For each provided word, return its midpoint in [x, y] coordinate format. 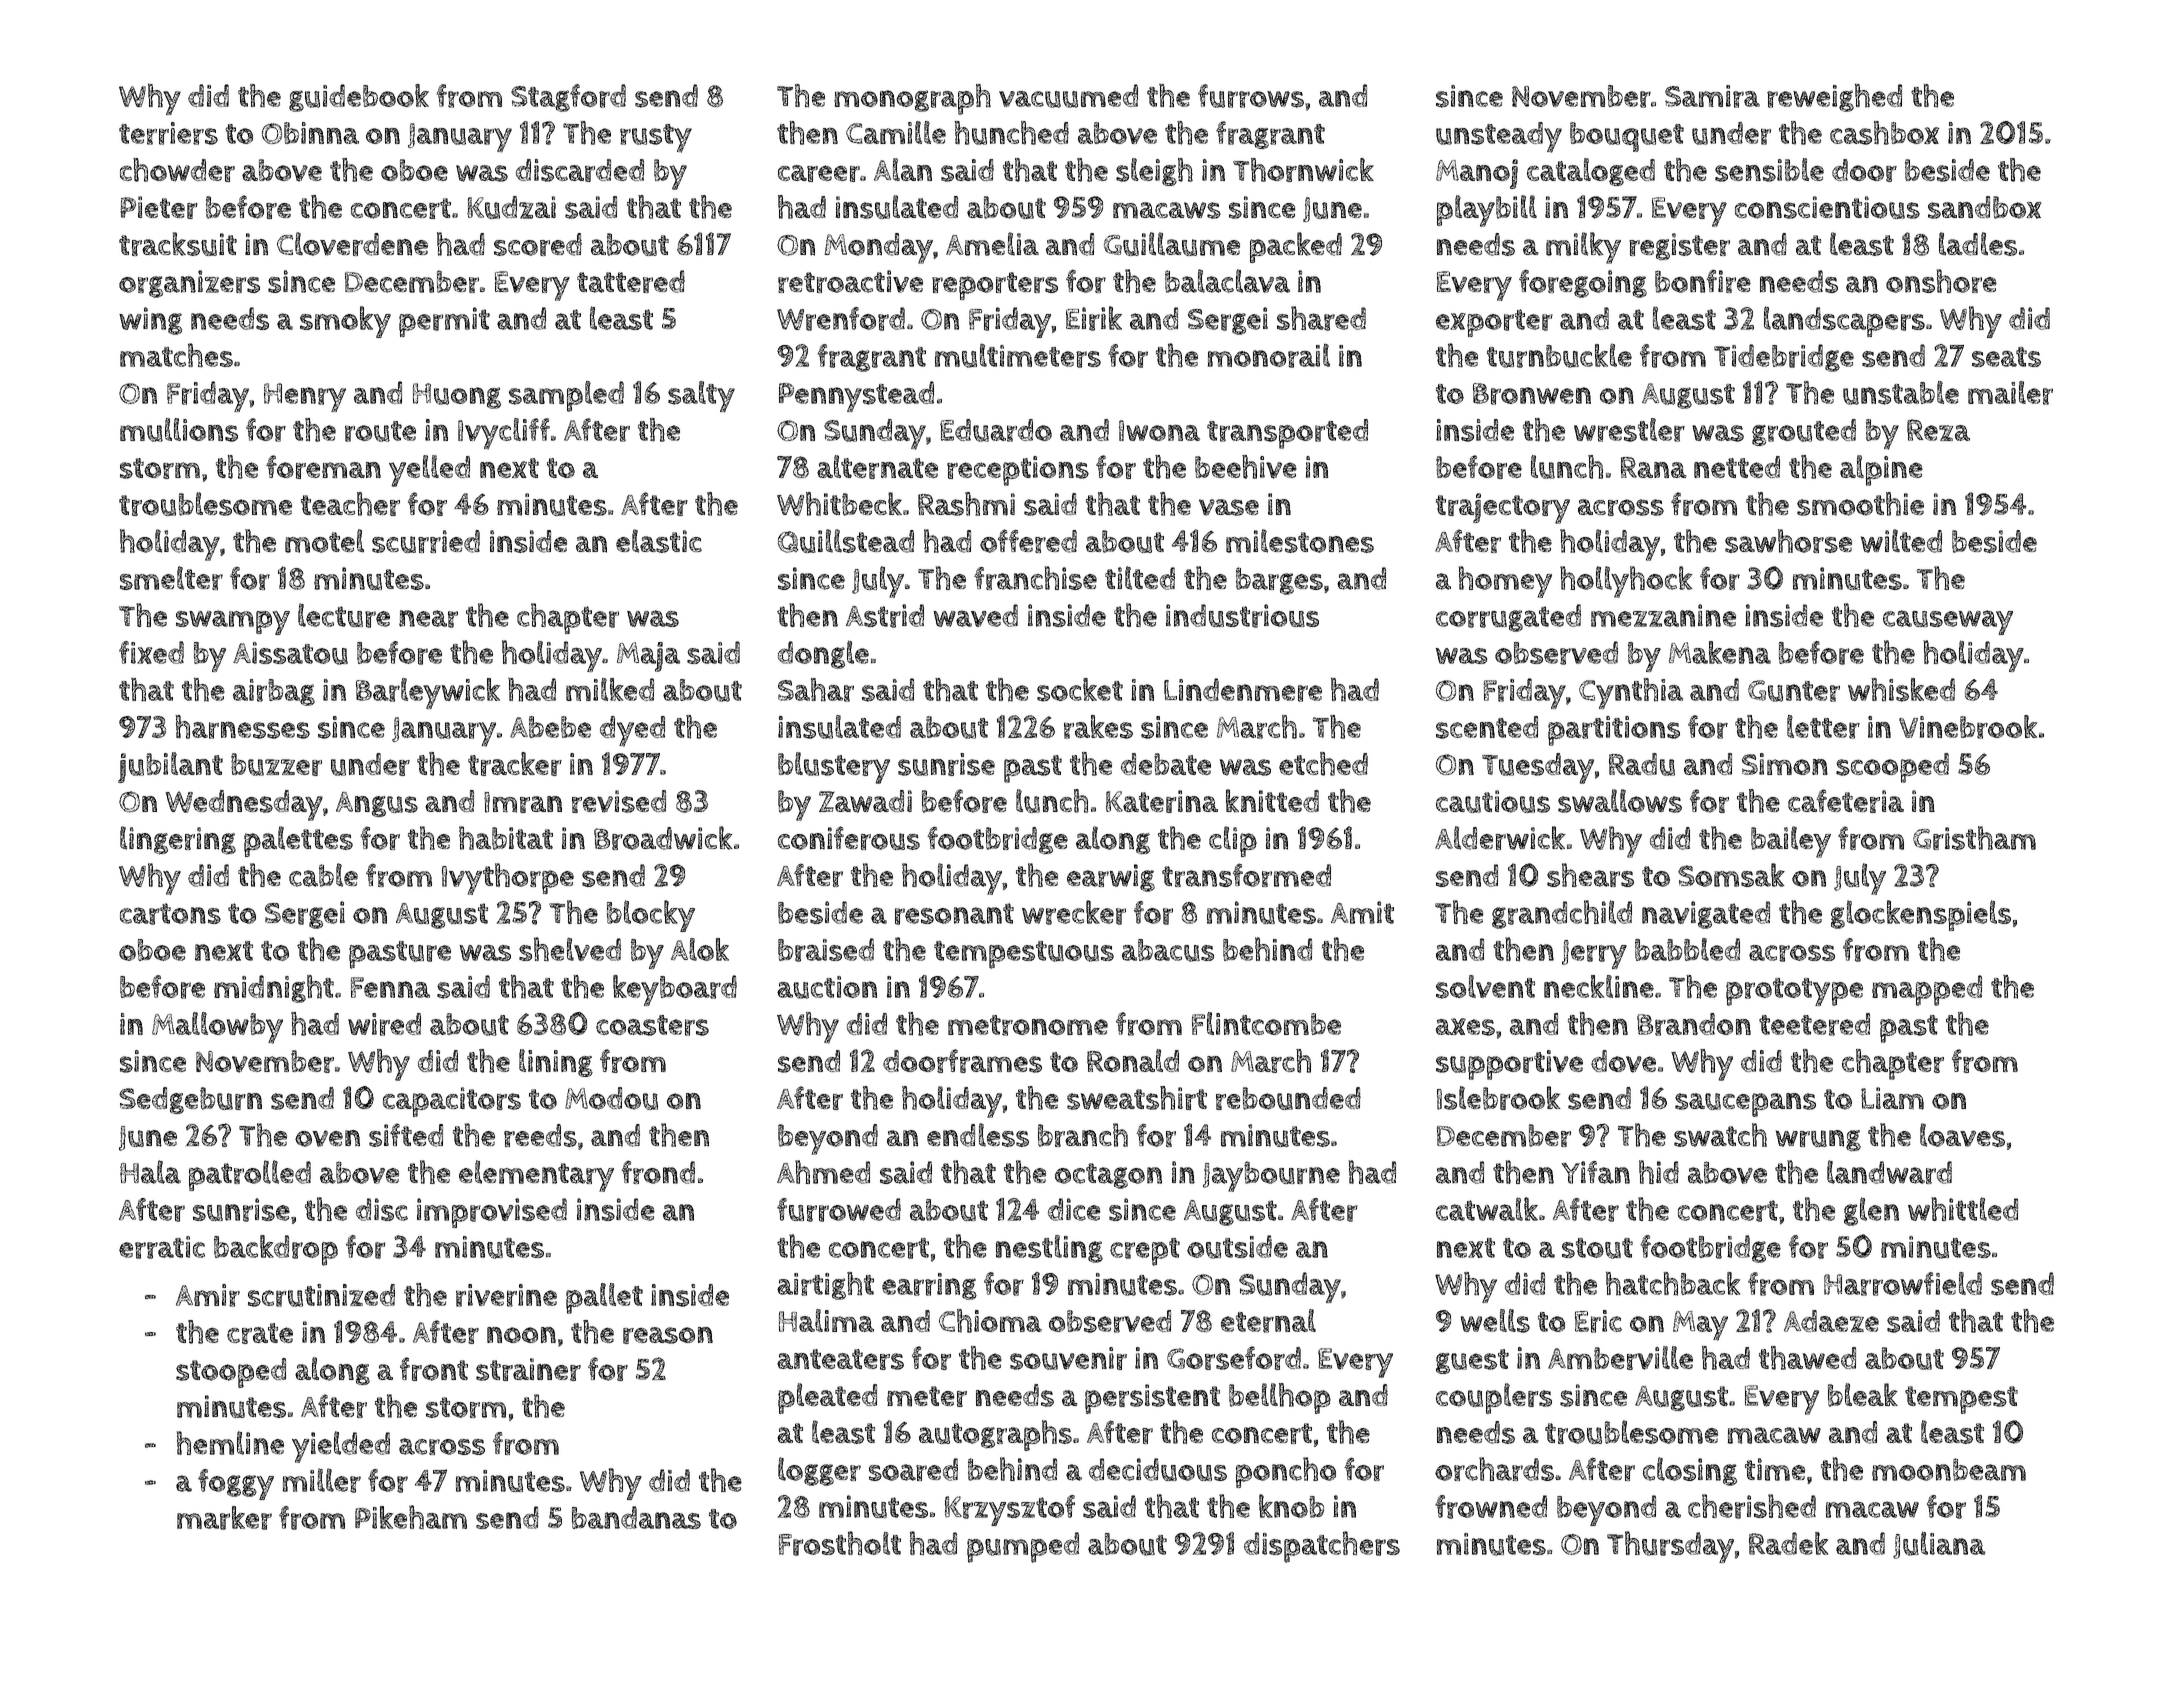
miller [321, 1480]
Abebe [550, 727]
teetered [1814, 1024]
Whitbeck [839, 504]
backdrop [276, 1250]
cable [323, 875]
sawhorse [1788, 541]
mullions [179, 430]
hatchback [1673, 1283]
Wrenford [841, 319]
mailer [2010, 393]
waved [975, 615]
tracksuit [178, 244]
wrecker [1074, 912]
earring [929, 1286]
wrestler [1629, 430]
